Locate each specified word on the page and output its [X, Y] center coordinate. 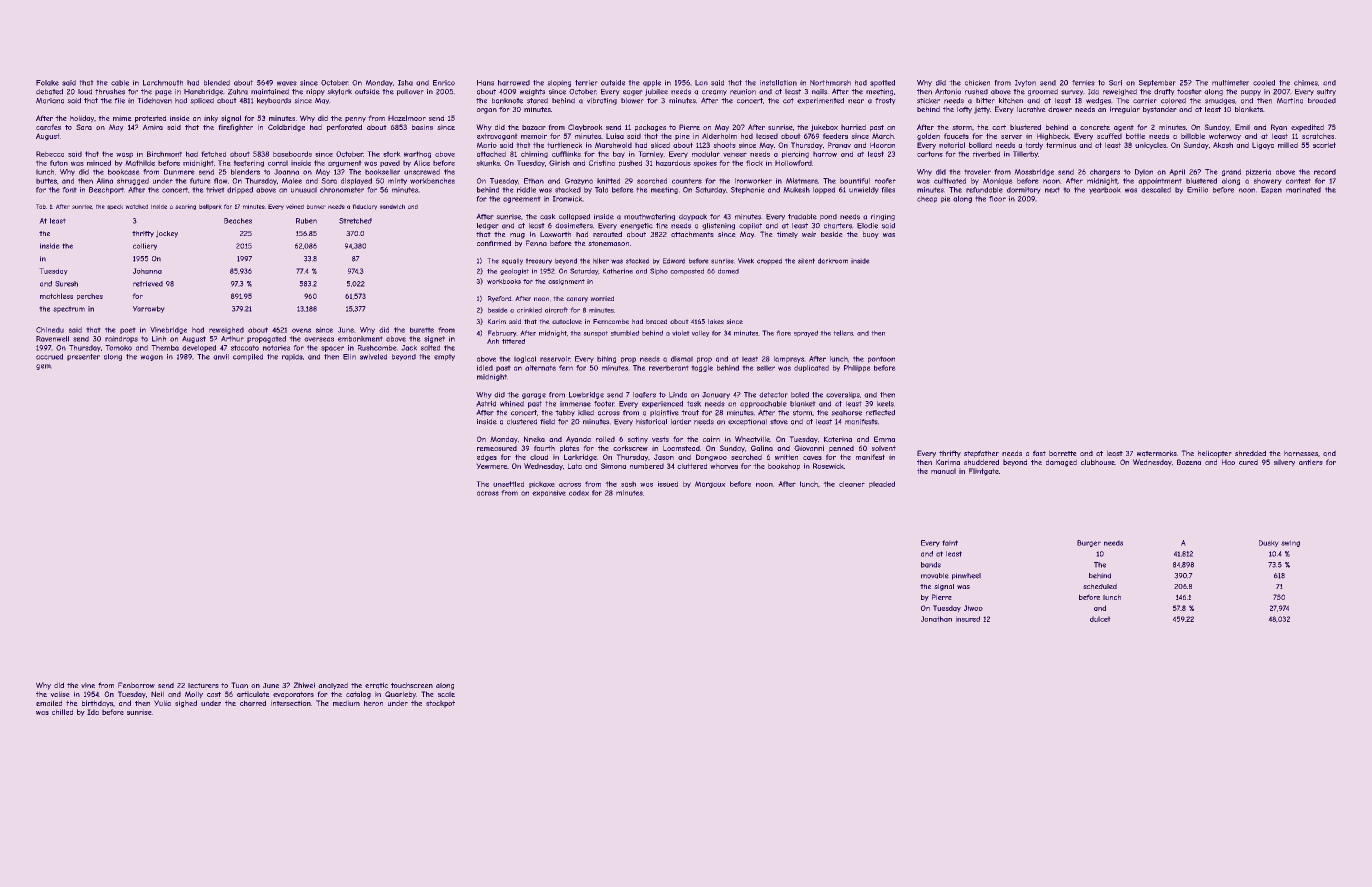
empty [444, 357]
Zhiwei [304, 685]
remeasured [497, 448]
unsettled [508, 484]
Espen [1271, 190]
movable [935, 576]
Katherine [618, 271]
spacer [332, 349]
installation [778, 83]
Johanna [147, 271]
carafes [48, 127]
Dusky [1269, 543]
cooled [1264, 83]
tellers [843, 333]
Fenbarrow [136, 685]
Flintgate [984, 472]
